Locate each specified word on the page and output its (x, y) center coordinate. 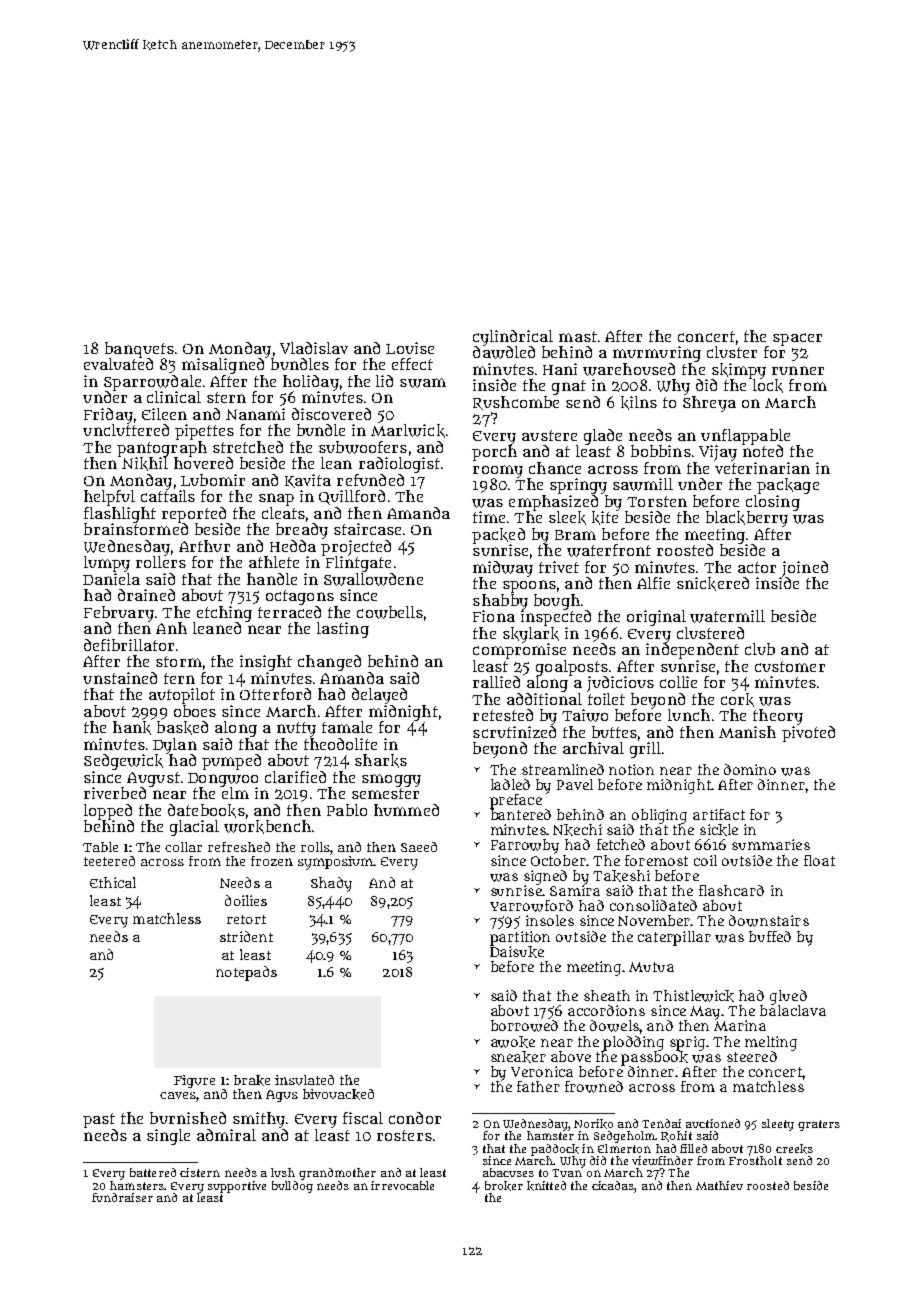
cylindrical (513, 338)
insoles (550, 920)
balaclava (793, 1010)
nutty (296, 729)
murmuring (657, 354)
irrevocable (402, 1185)
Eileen (164, 414)
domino (750, 769)
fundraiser (122, 1197)
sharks (381, 761)
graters (819, 1125)
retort (246, 919)
